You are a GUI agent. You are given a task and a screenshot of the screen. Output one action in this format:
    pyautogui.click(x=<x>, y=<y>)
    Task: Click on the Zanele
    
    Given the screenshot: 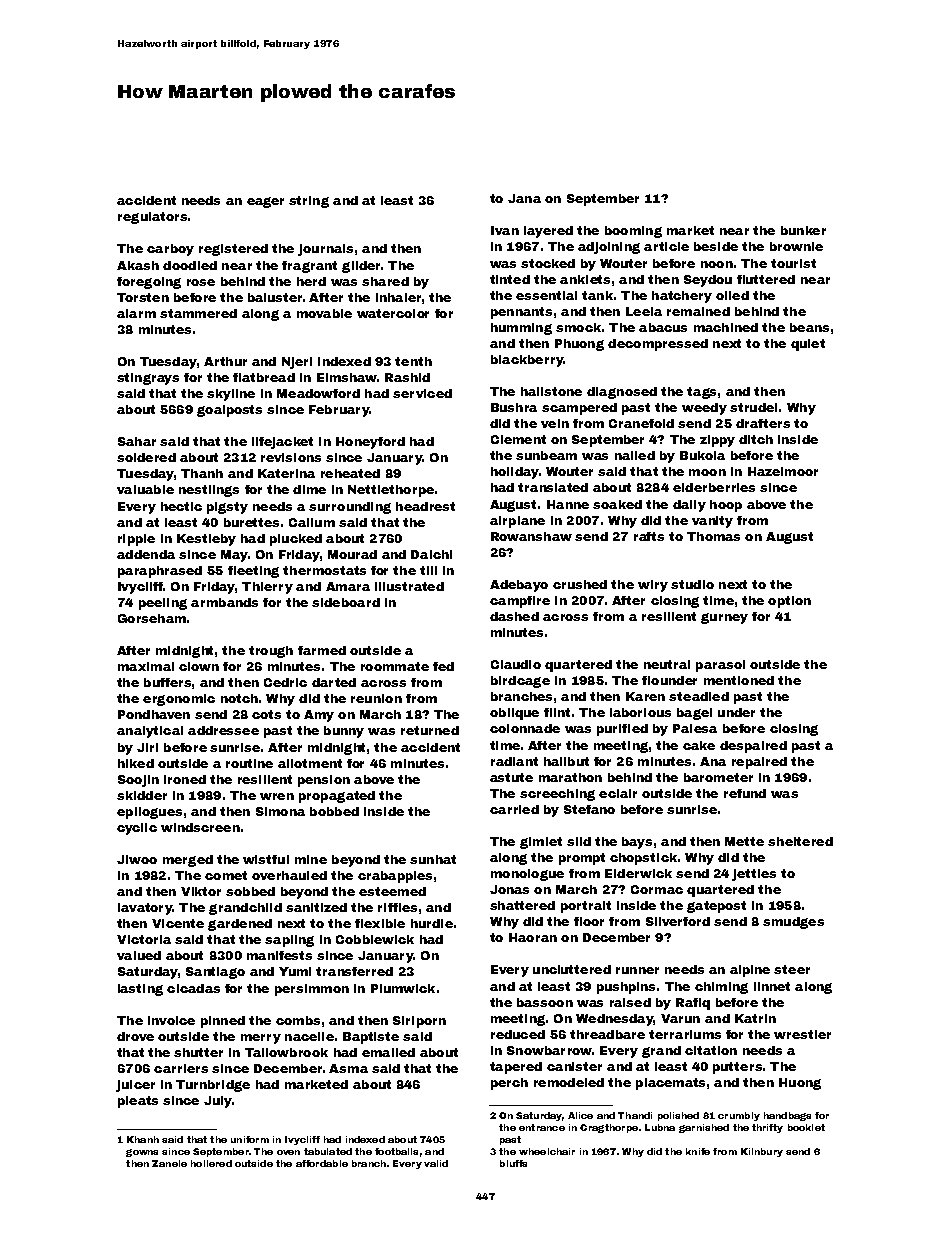 What is the action you would take?
    pyautogui.click(x=169, y=1163)
